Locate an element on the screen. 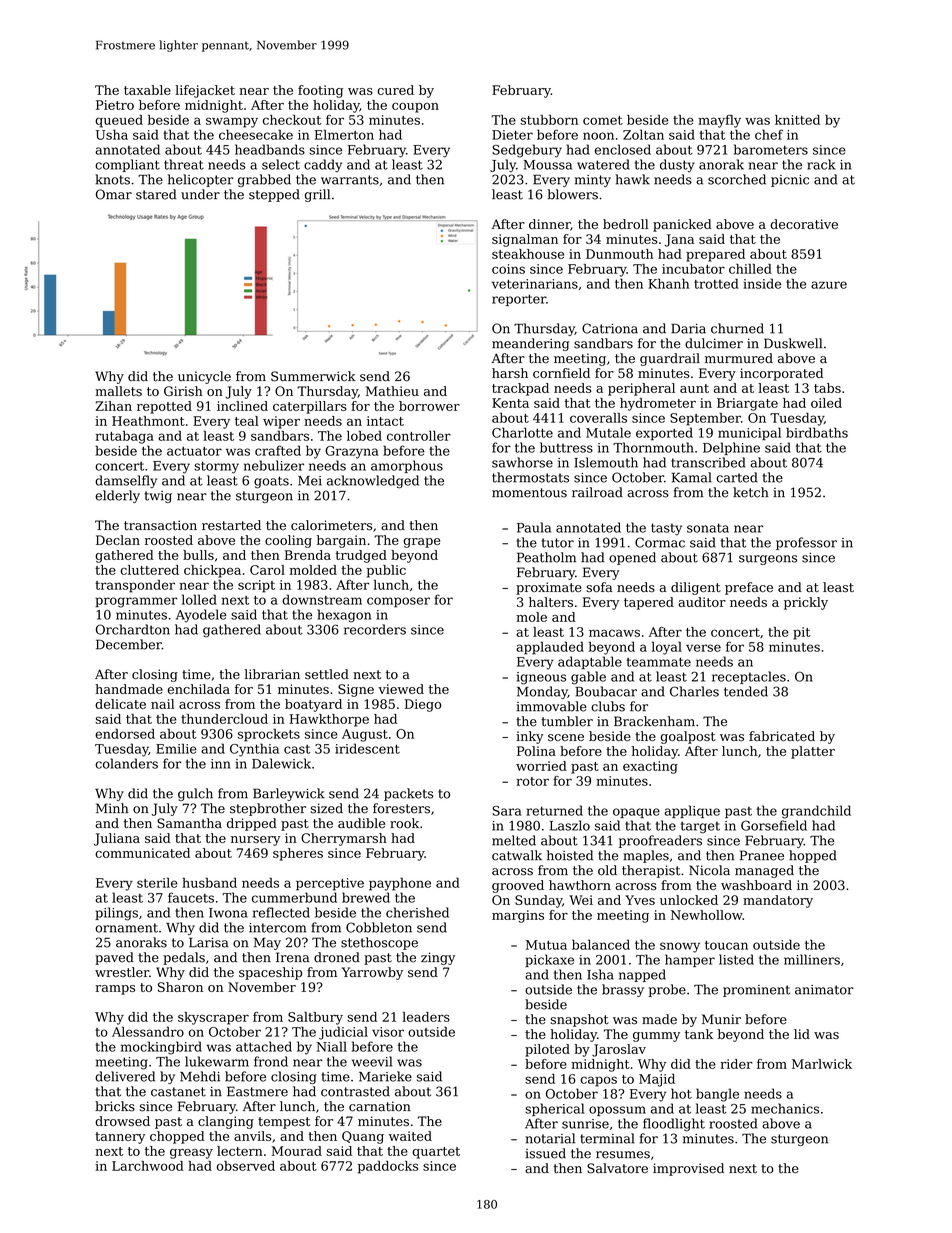 This screenshot has width=952, height=1233. fabricated is located at coordinates (782, 736).
